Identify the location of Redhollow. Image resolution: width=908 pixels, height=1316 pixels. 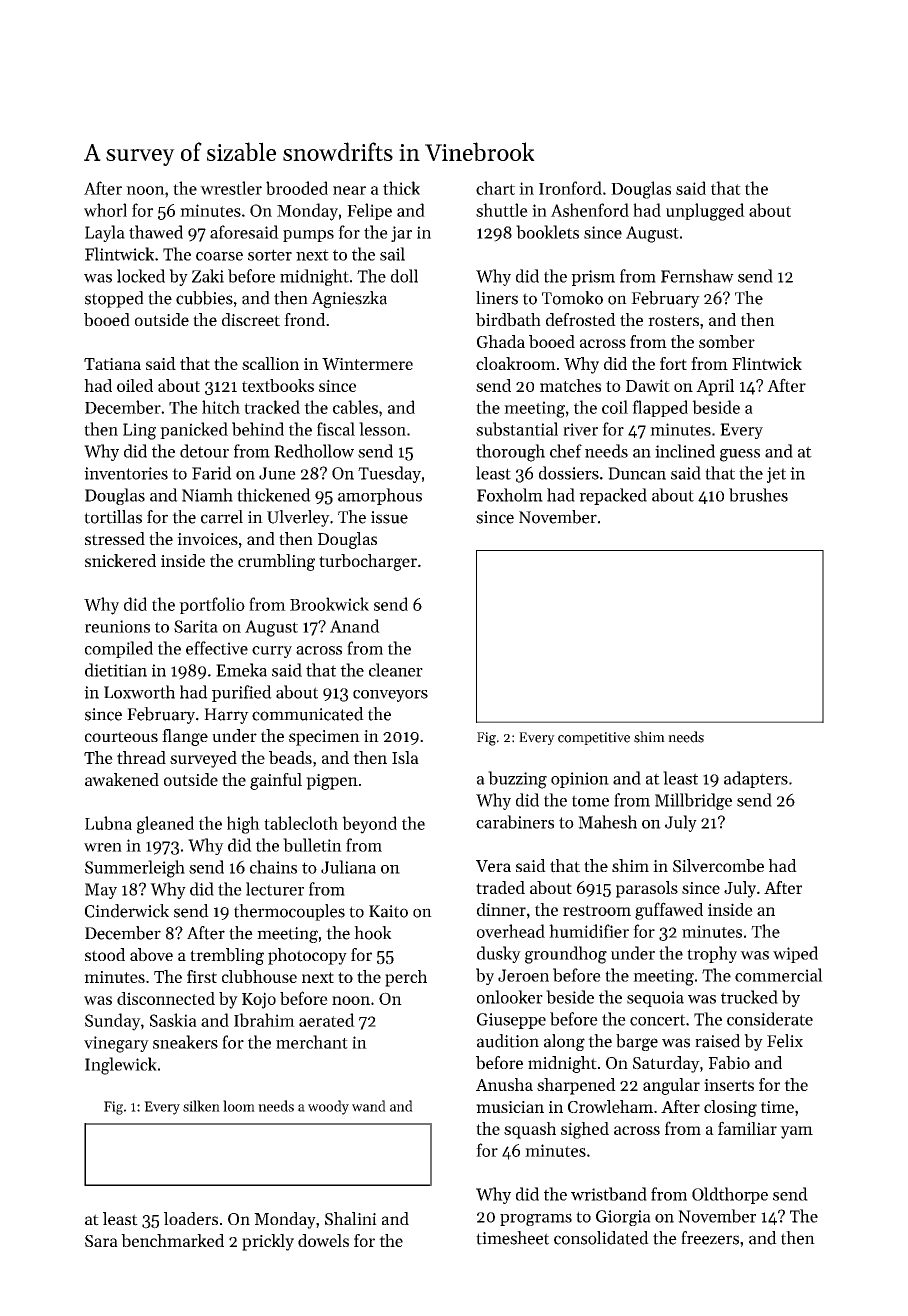
(314, 451).
